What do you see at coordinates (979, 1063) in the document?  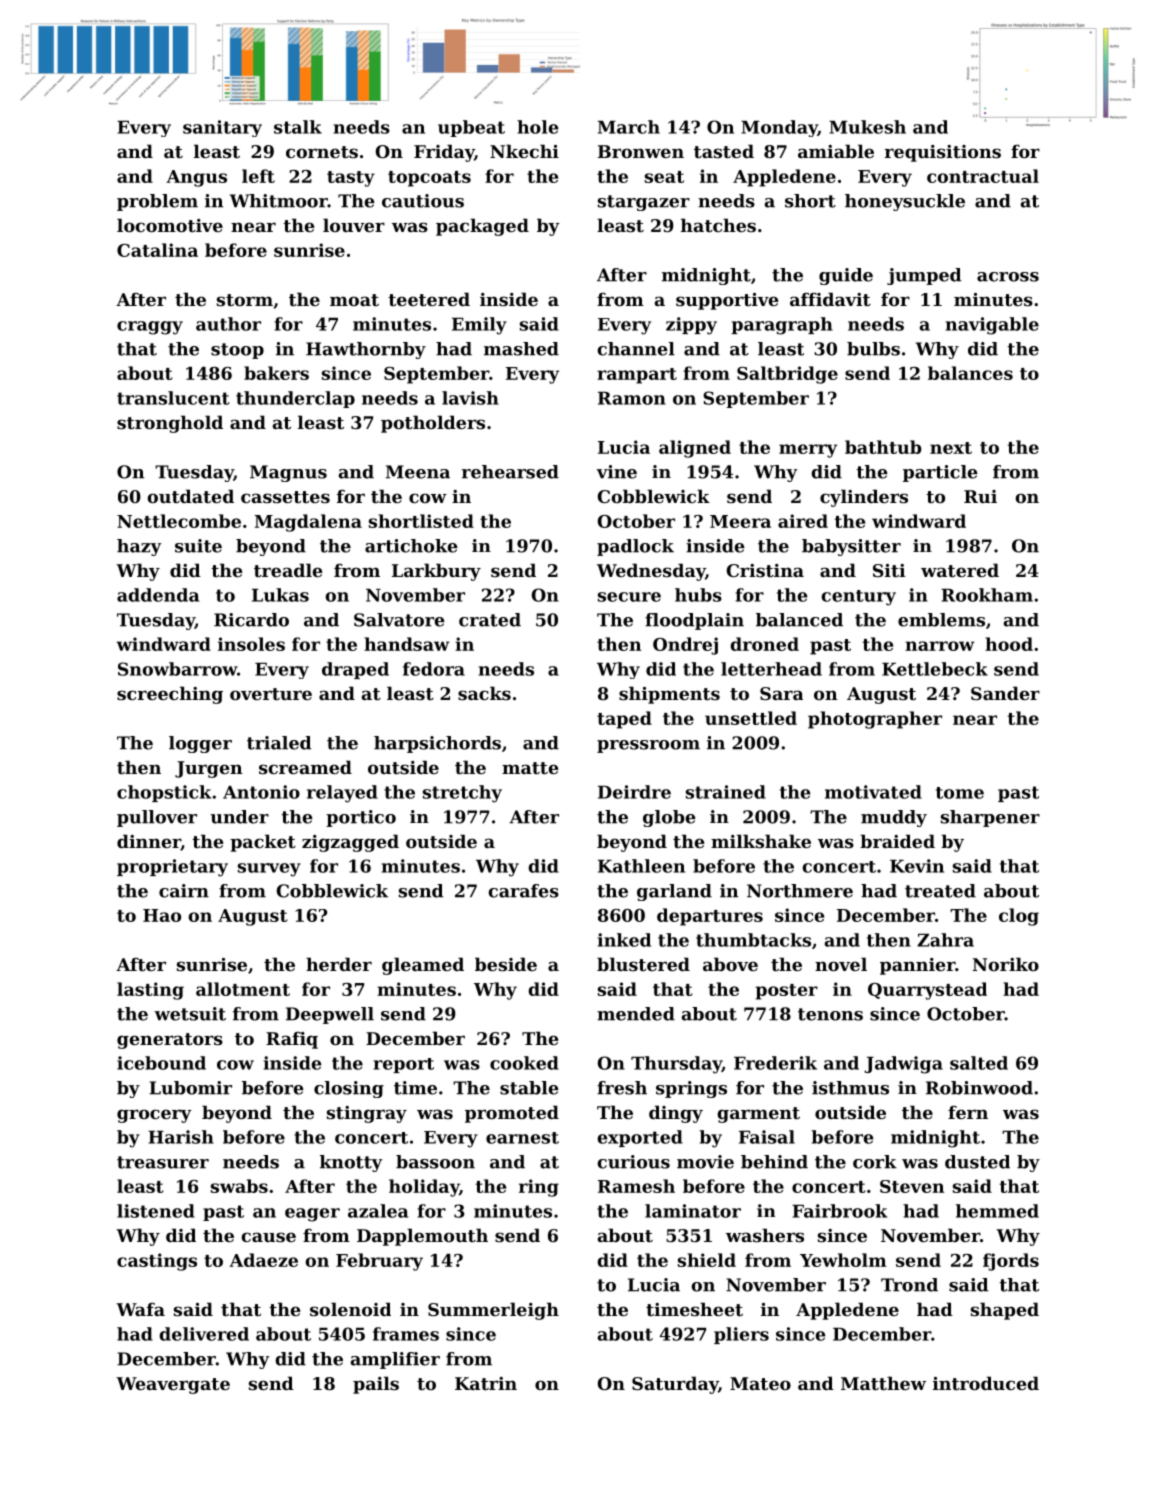 I see `salted` at bounding box center [979, 1063].
